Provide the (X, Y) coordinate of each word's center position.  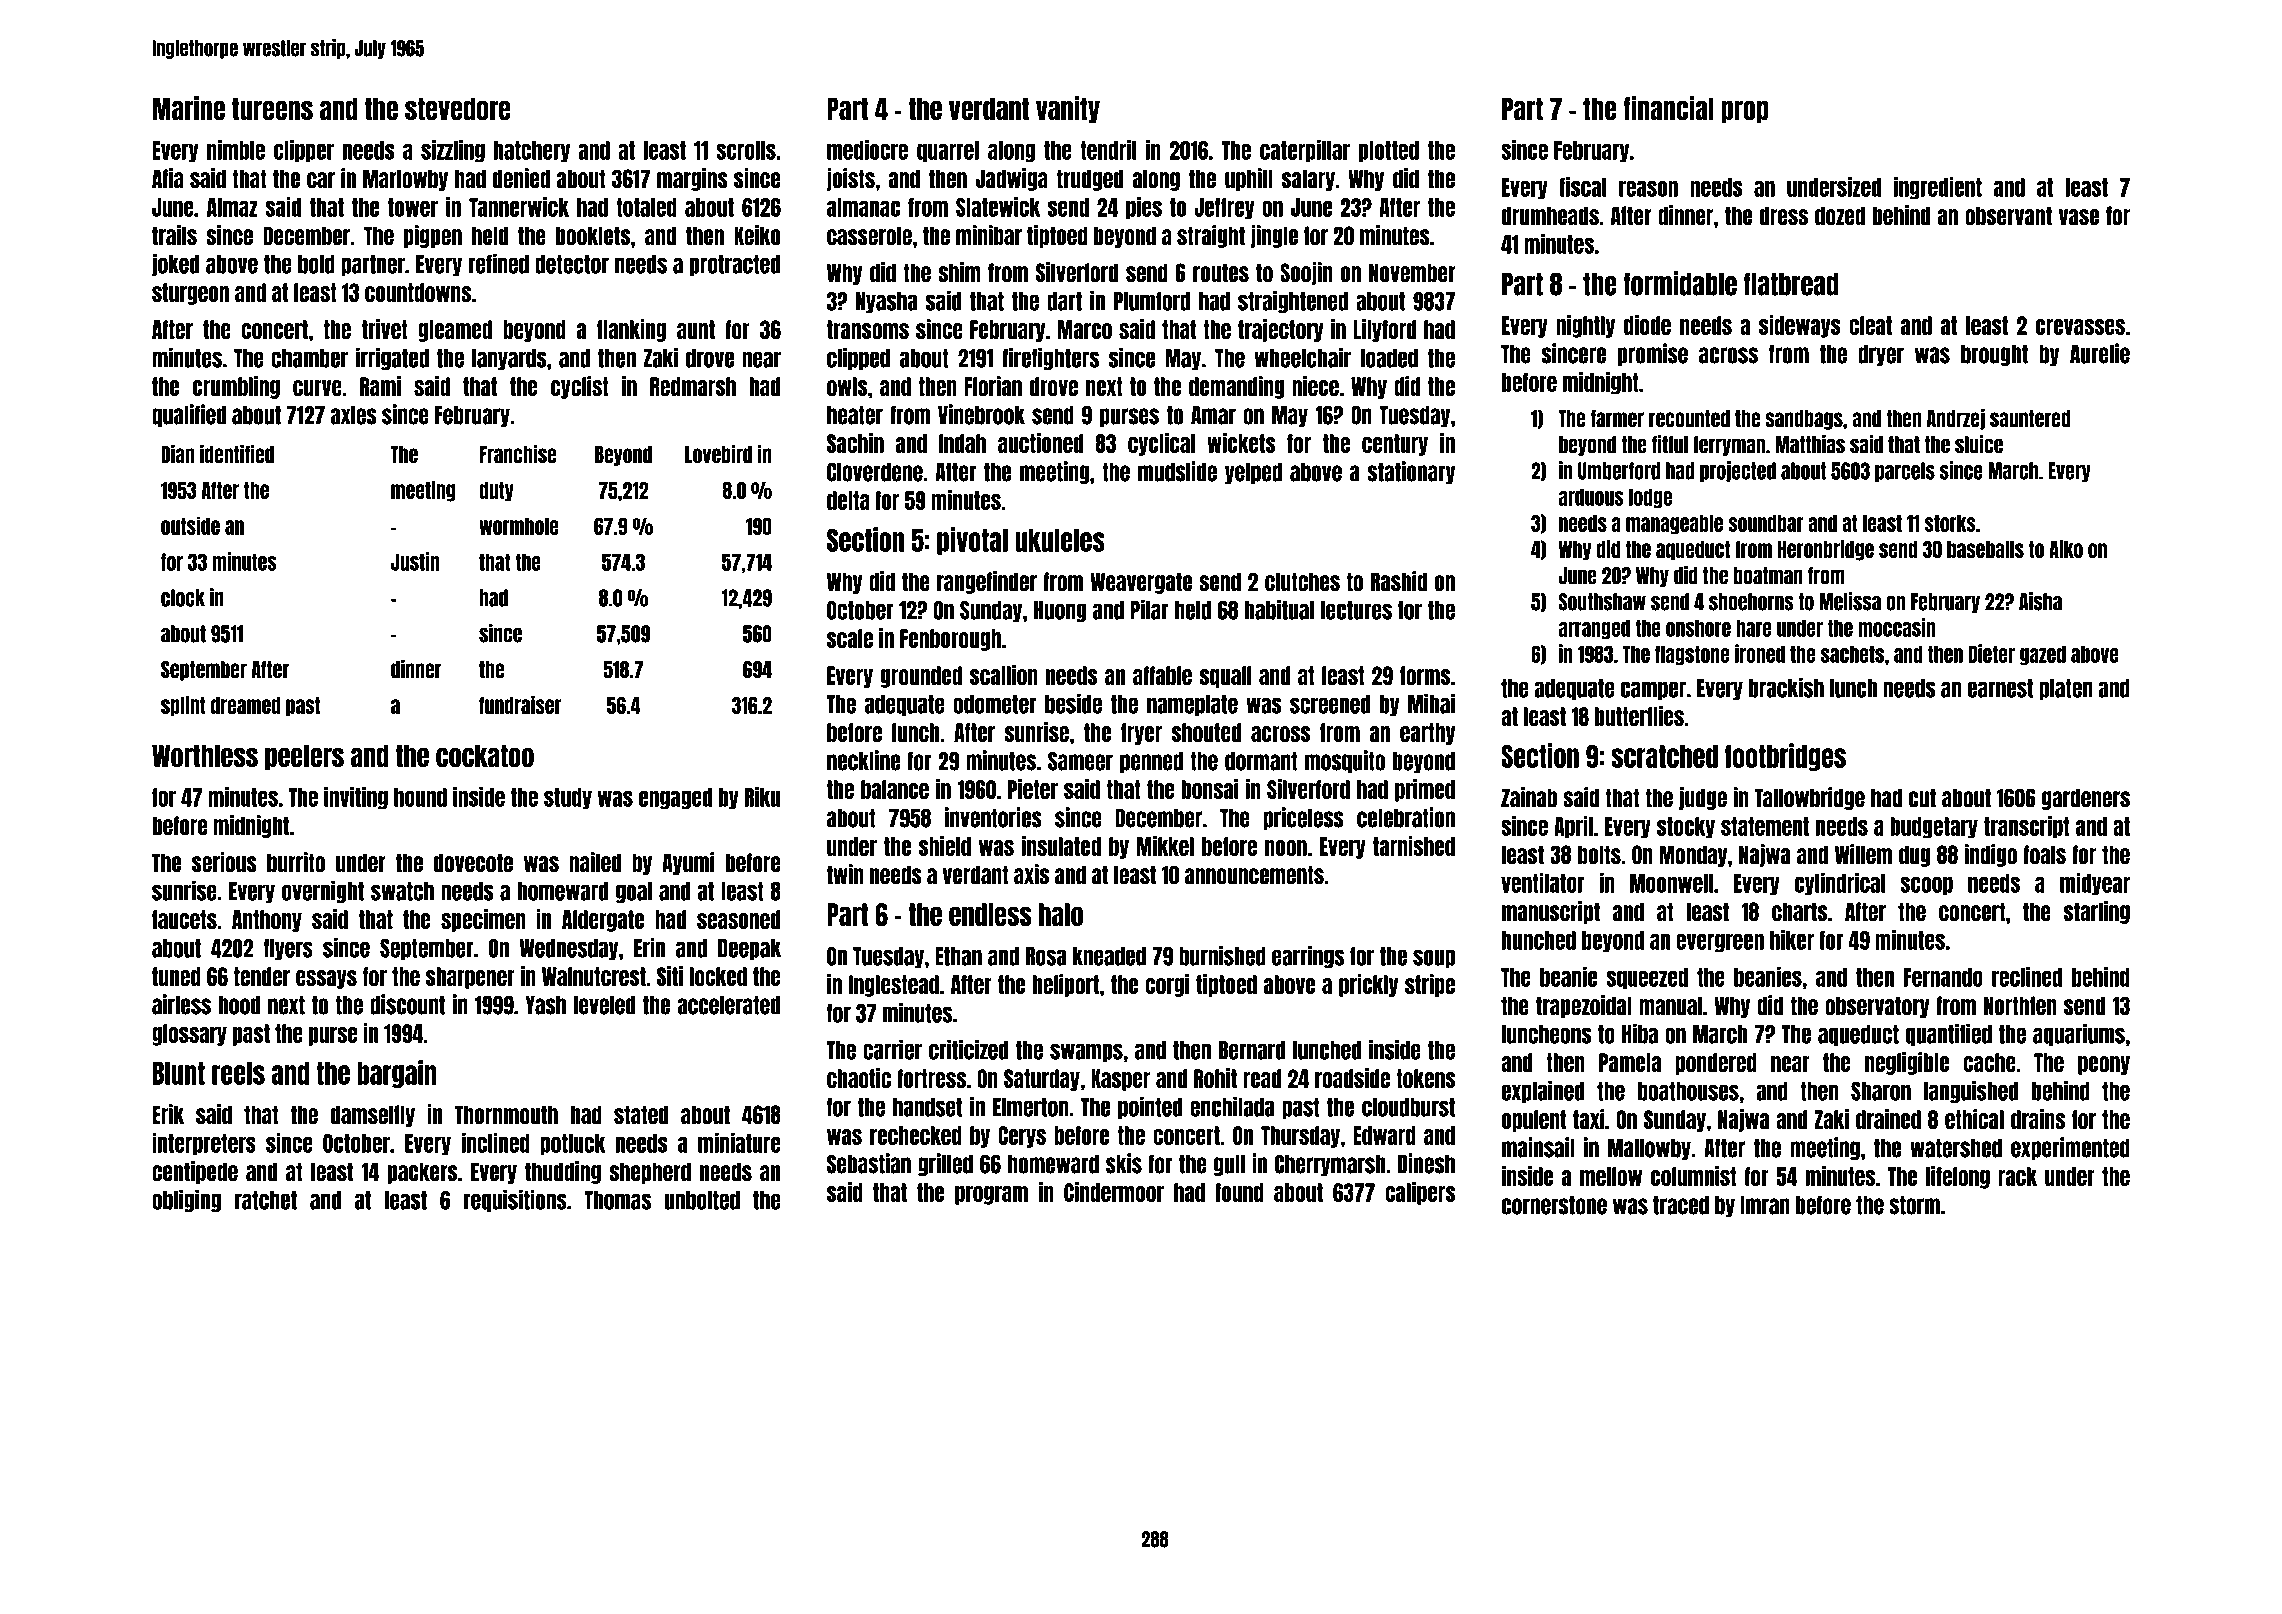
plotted (1389, 152)
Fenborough (950, 640)
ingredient (1938, 188)
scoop (1926, 886)
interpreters (204, 1144)
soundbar (1766, 523)
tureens (272, 109)
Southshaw (1602, 602)
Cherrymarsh (1330, 1165)
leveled (605, 1005)
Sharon (1881, 1091)
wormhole (519, 526)
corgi (1167, 985)
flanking (631, 330)
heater (855, 415)
